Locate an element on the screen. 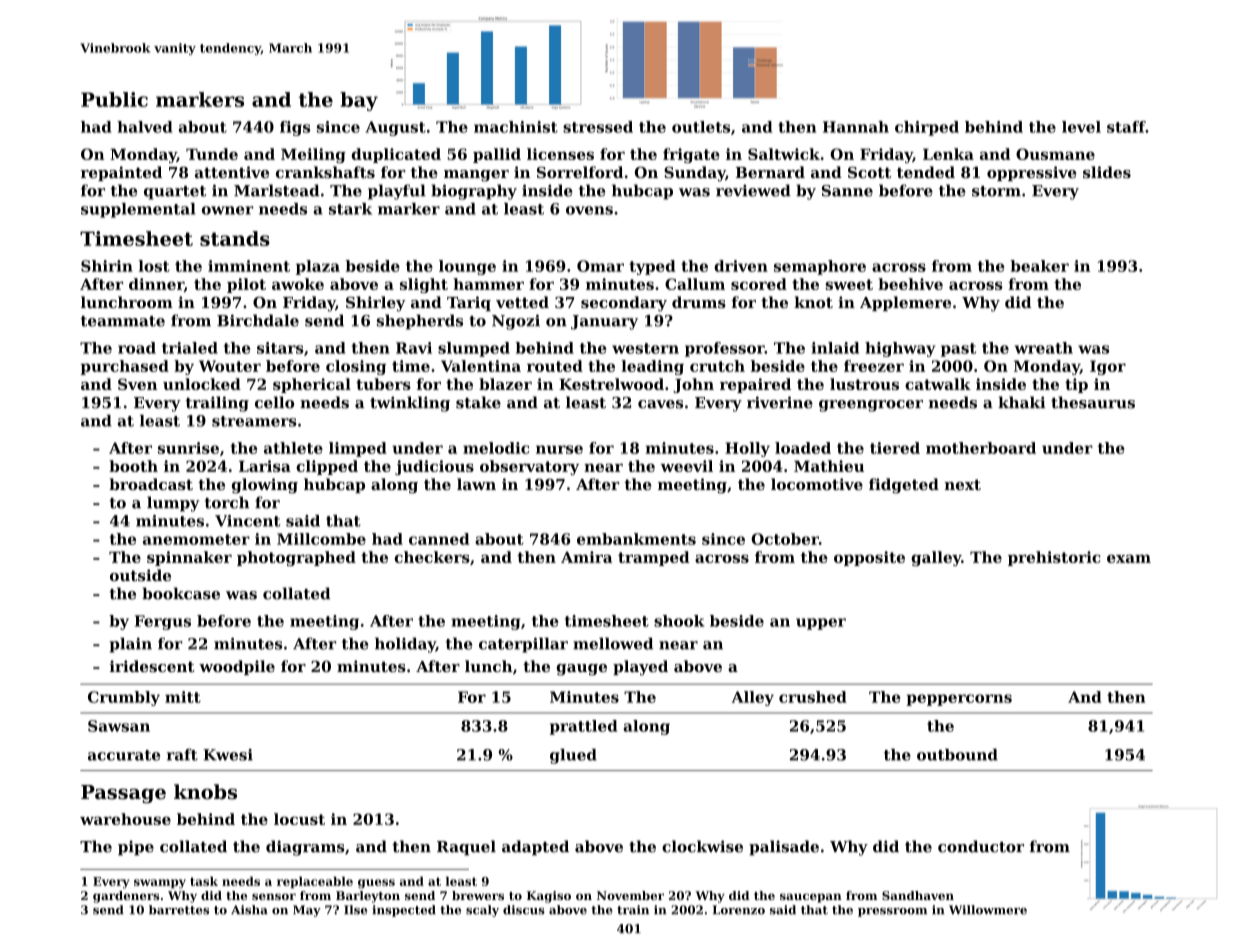 The image size is (1233, 952). warehouse is located at coordinates (125, 819).
